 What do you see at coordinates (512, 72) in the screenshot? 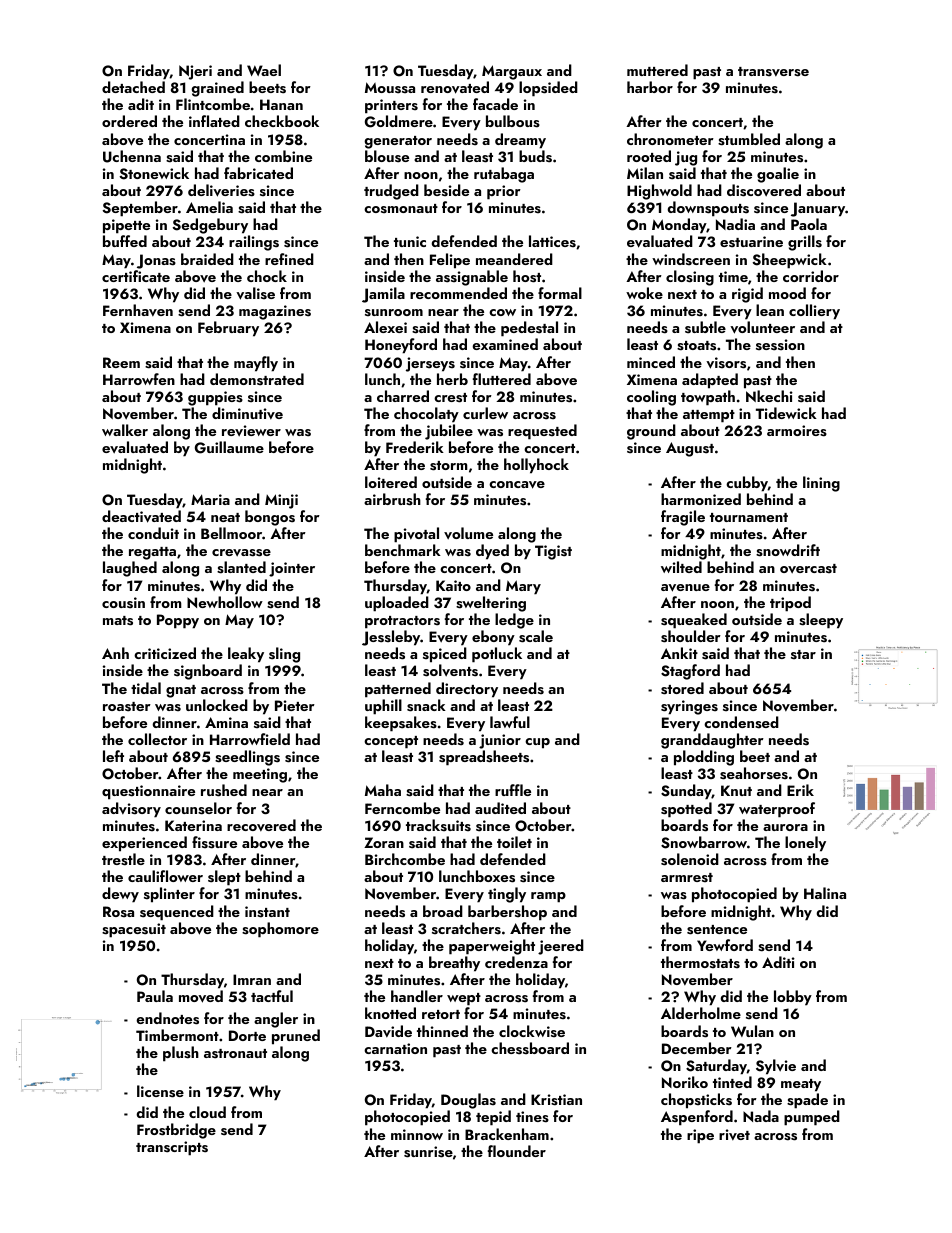
I see `Margaux` at bounding box center [512, 72].
